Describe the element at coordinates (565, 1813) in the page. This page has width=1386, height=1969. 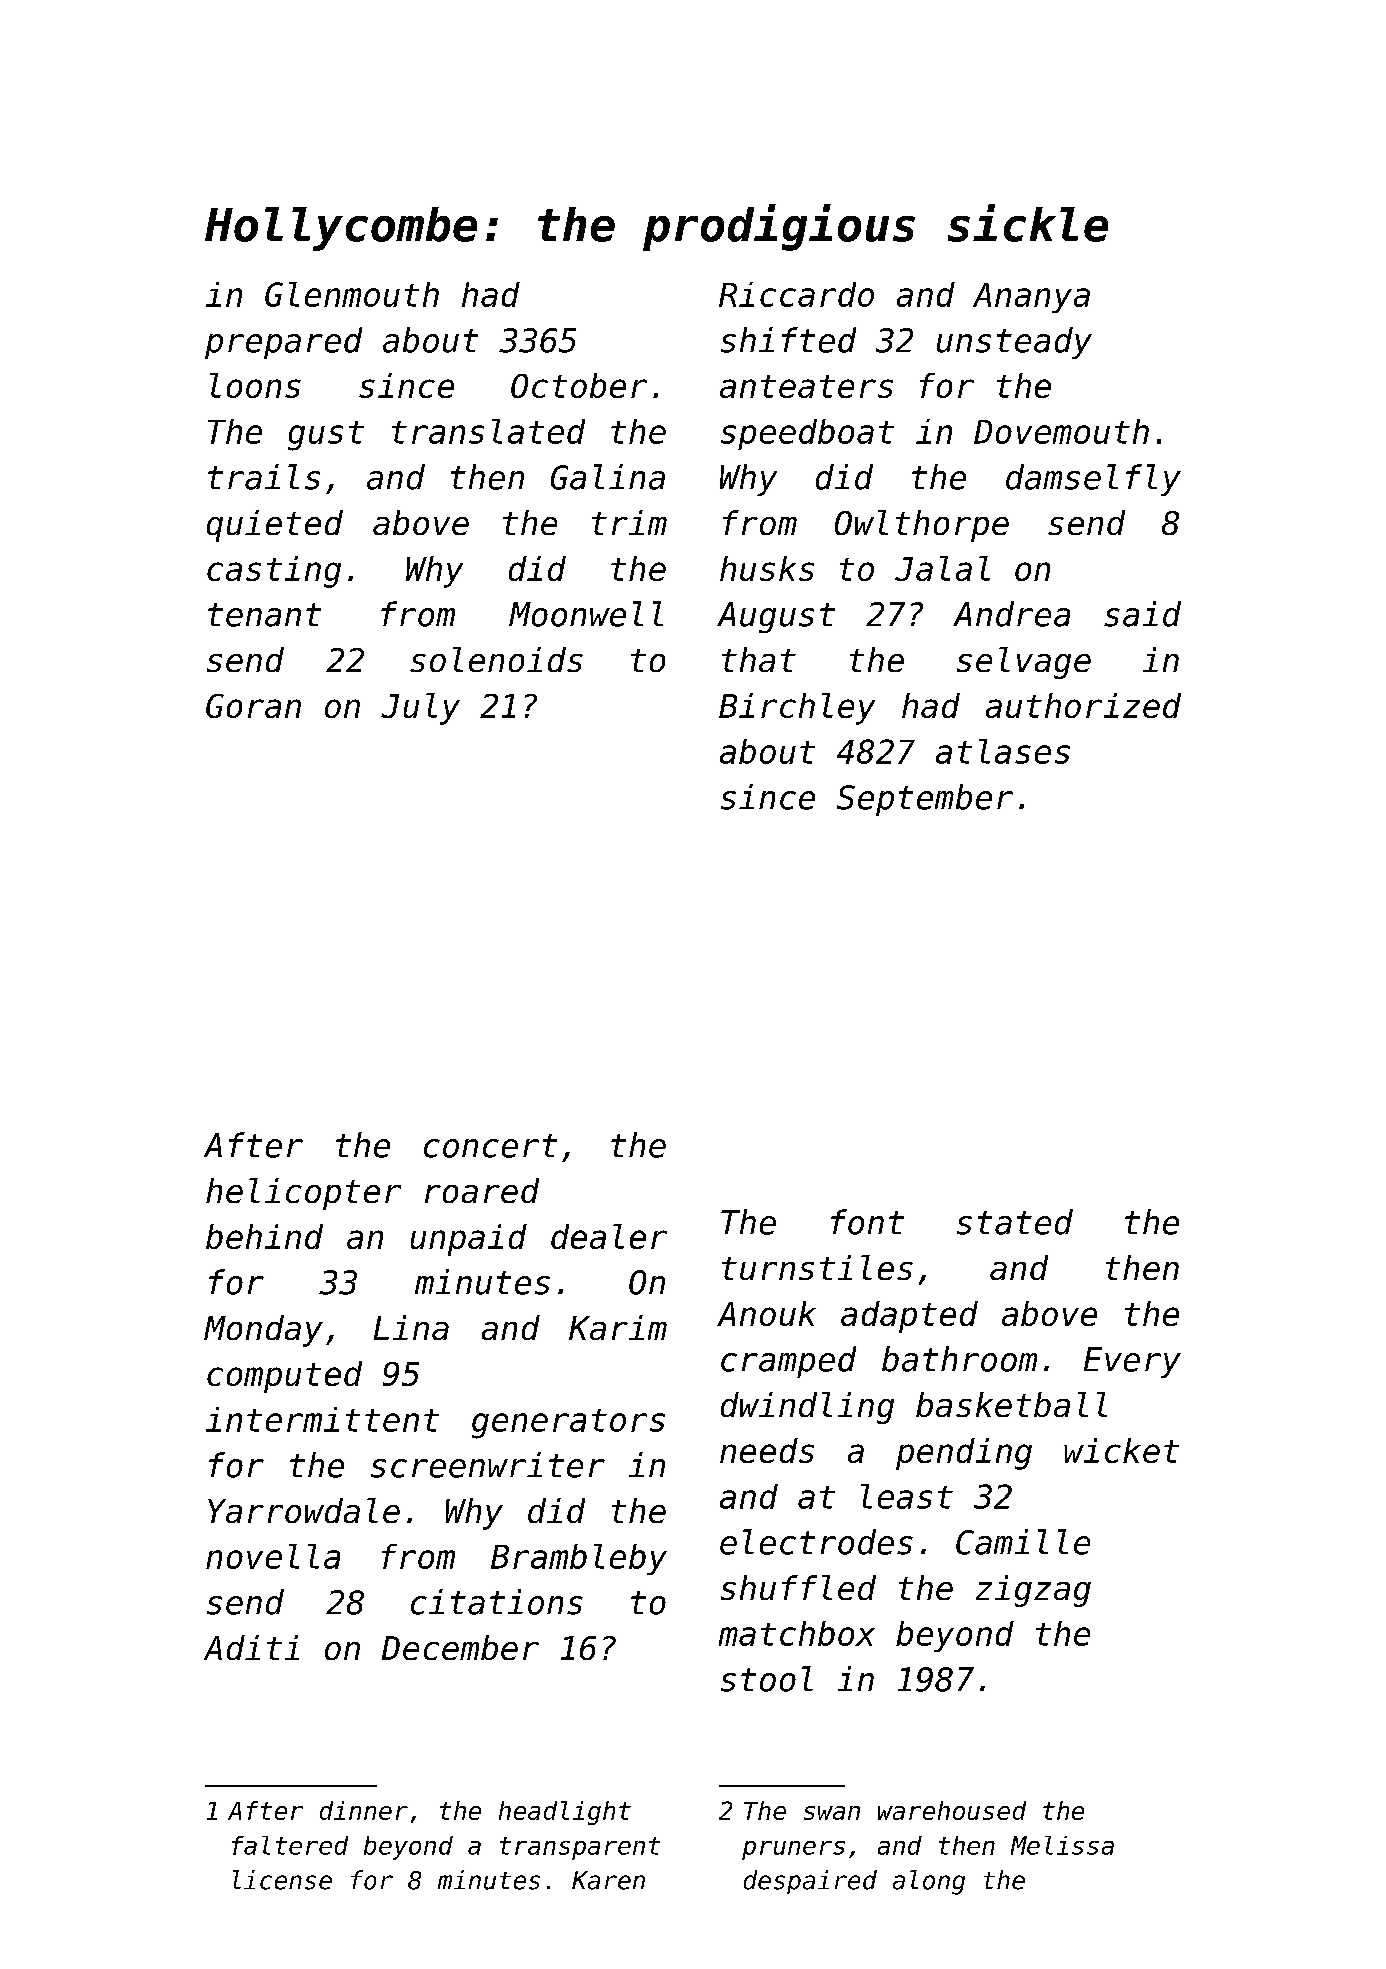
I see `headlight` at that location.
